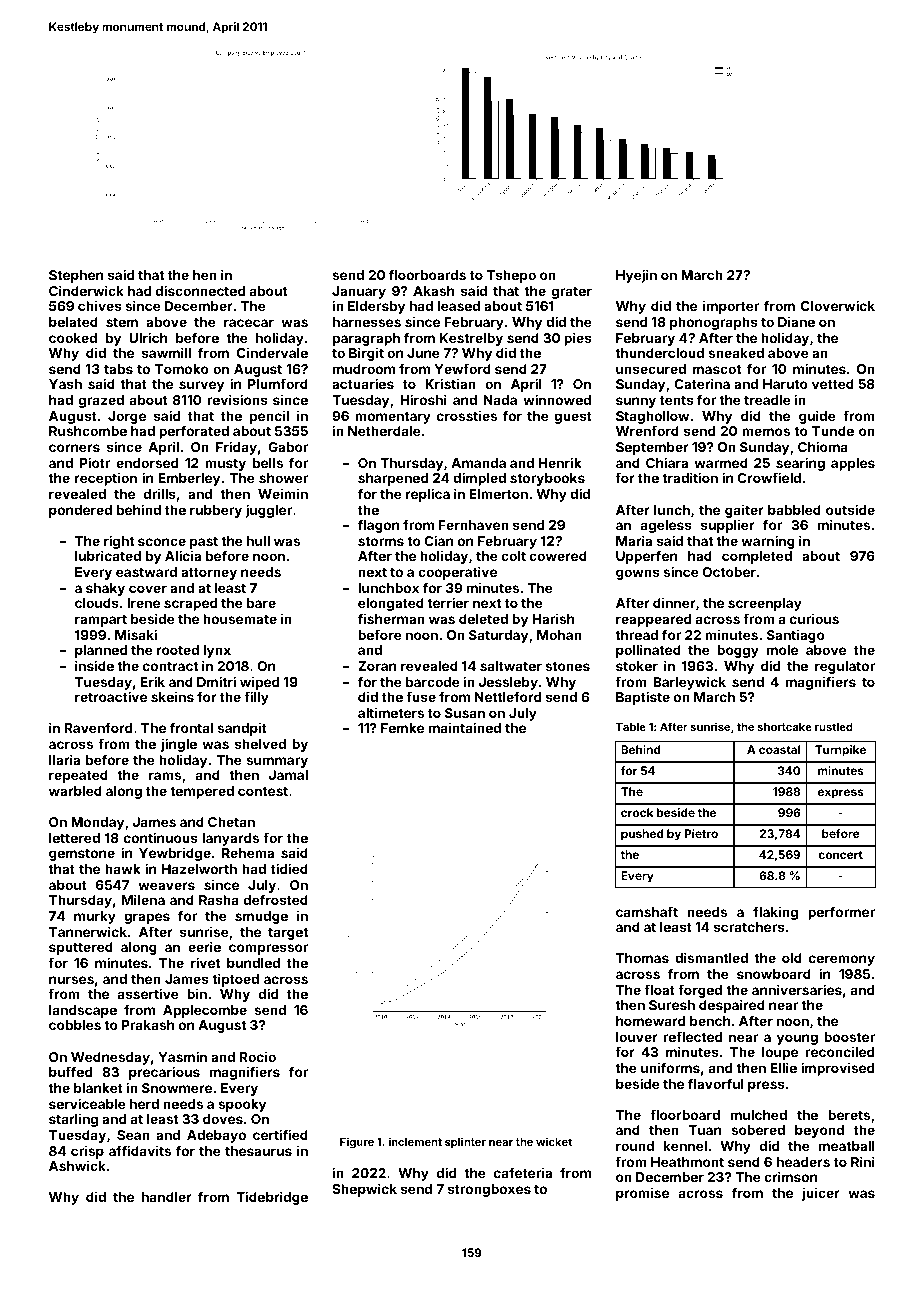  Describe the element at coordinates (780, 1053) in the page. I see `loupe` at that location.
